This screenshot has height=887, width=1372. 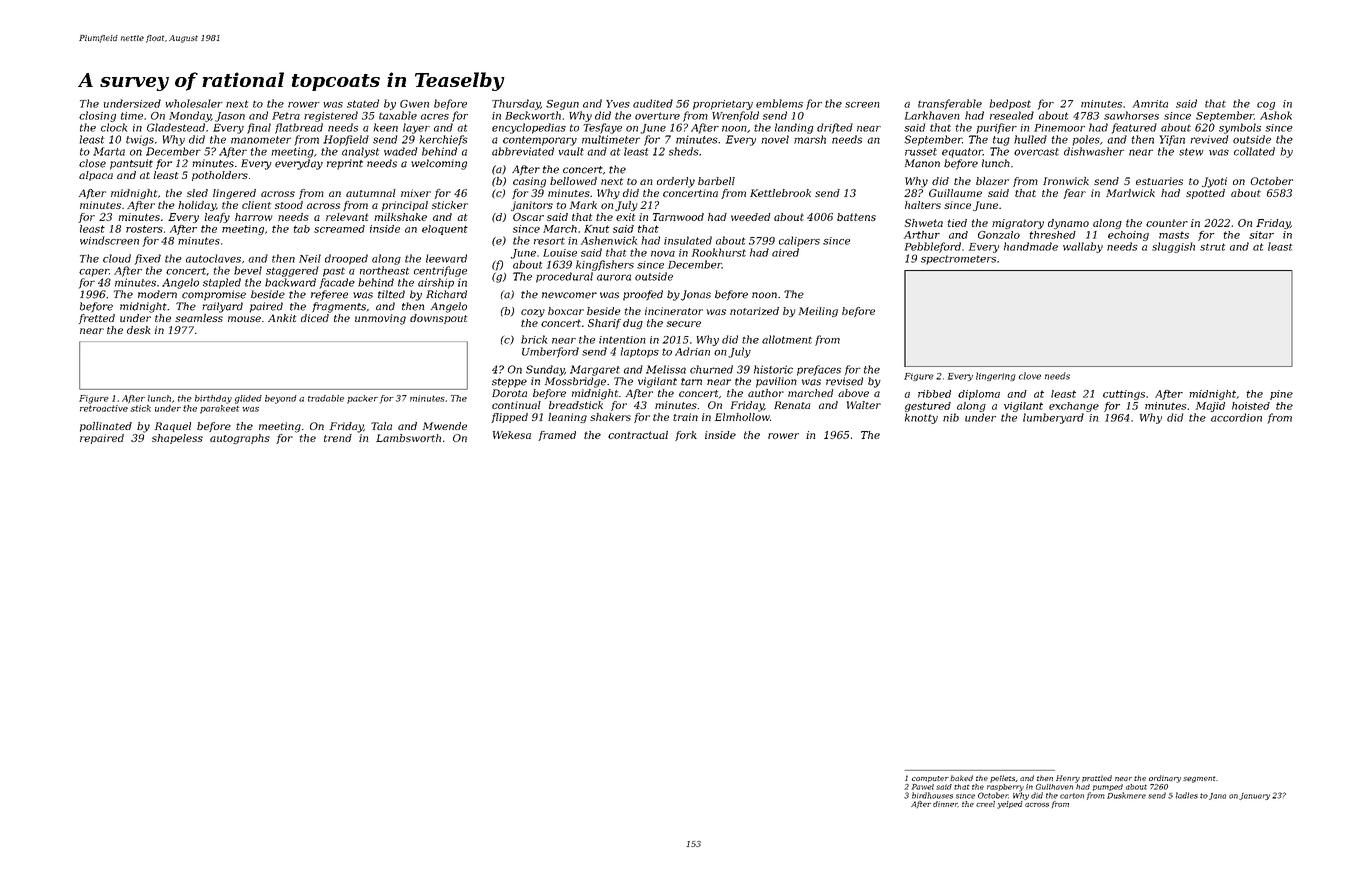 I want to click on clock, so click(x=114, y=127).
